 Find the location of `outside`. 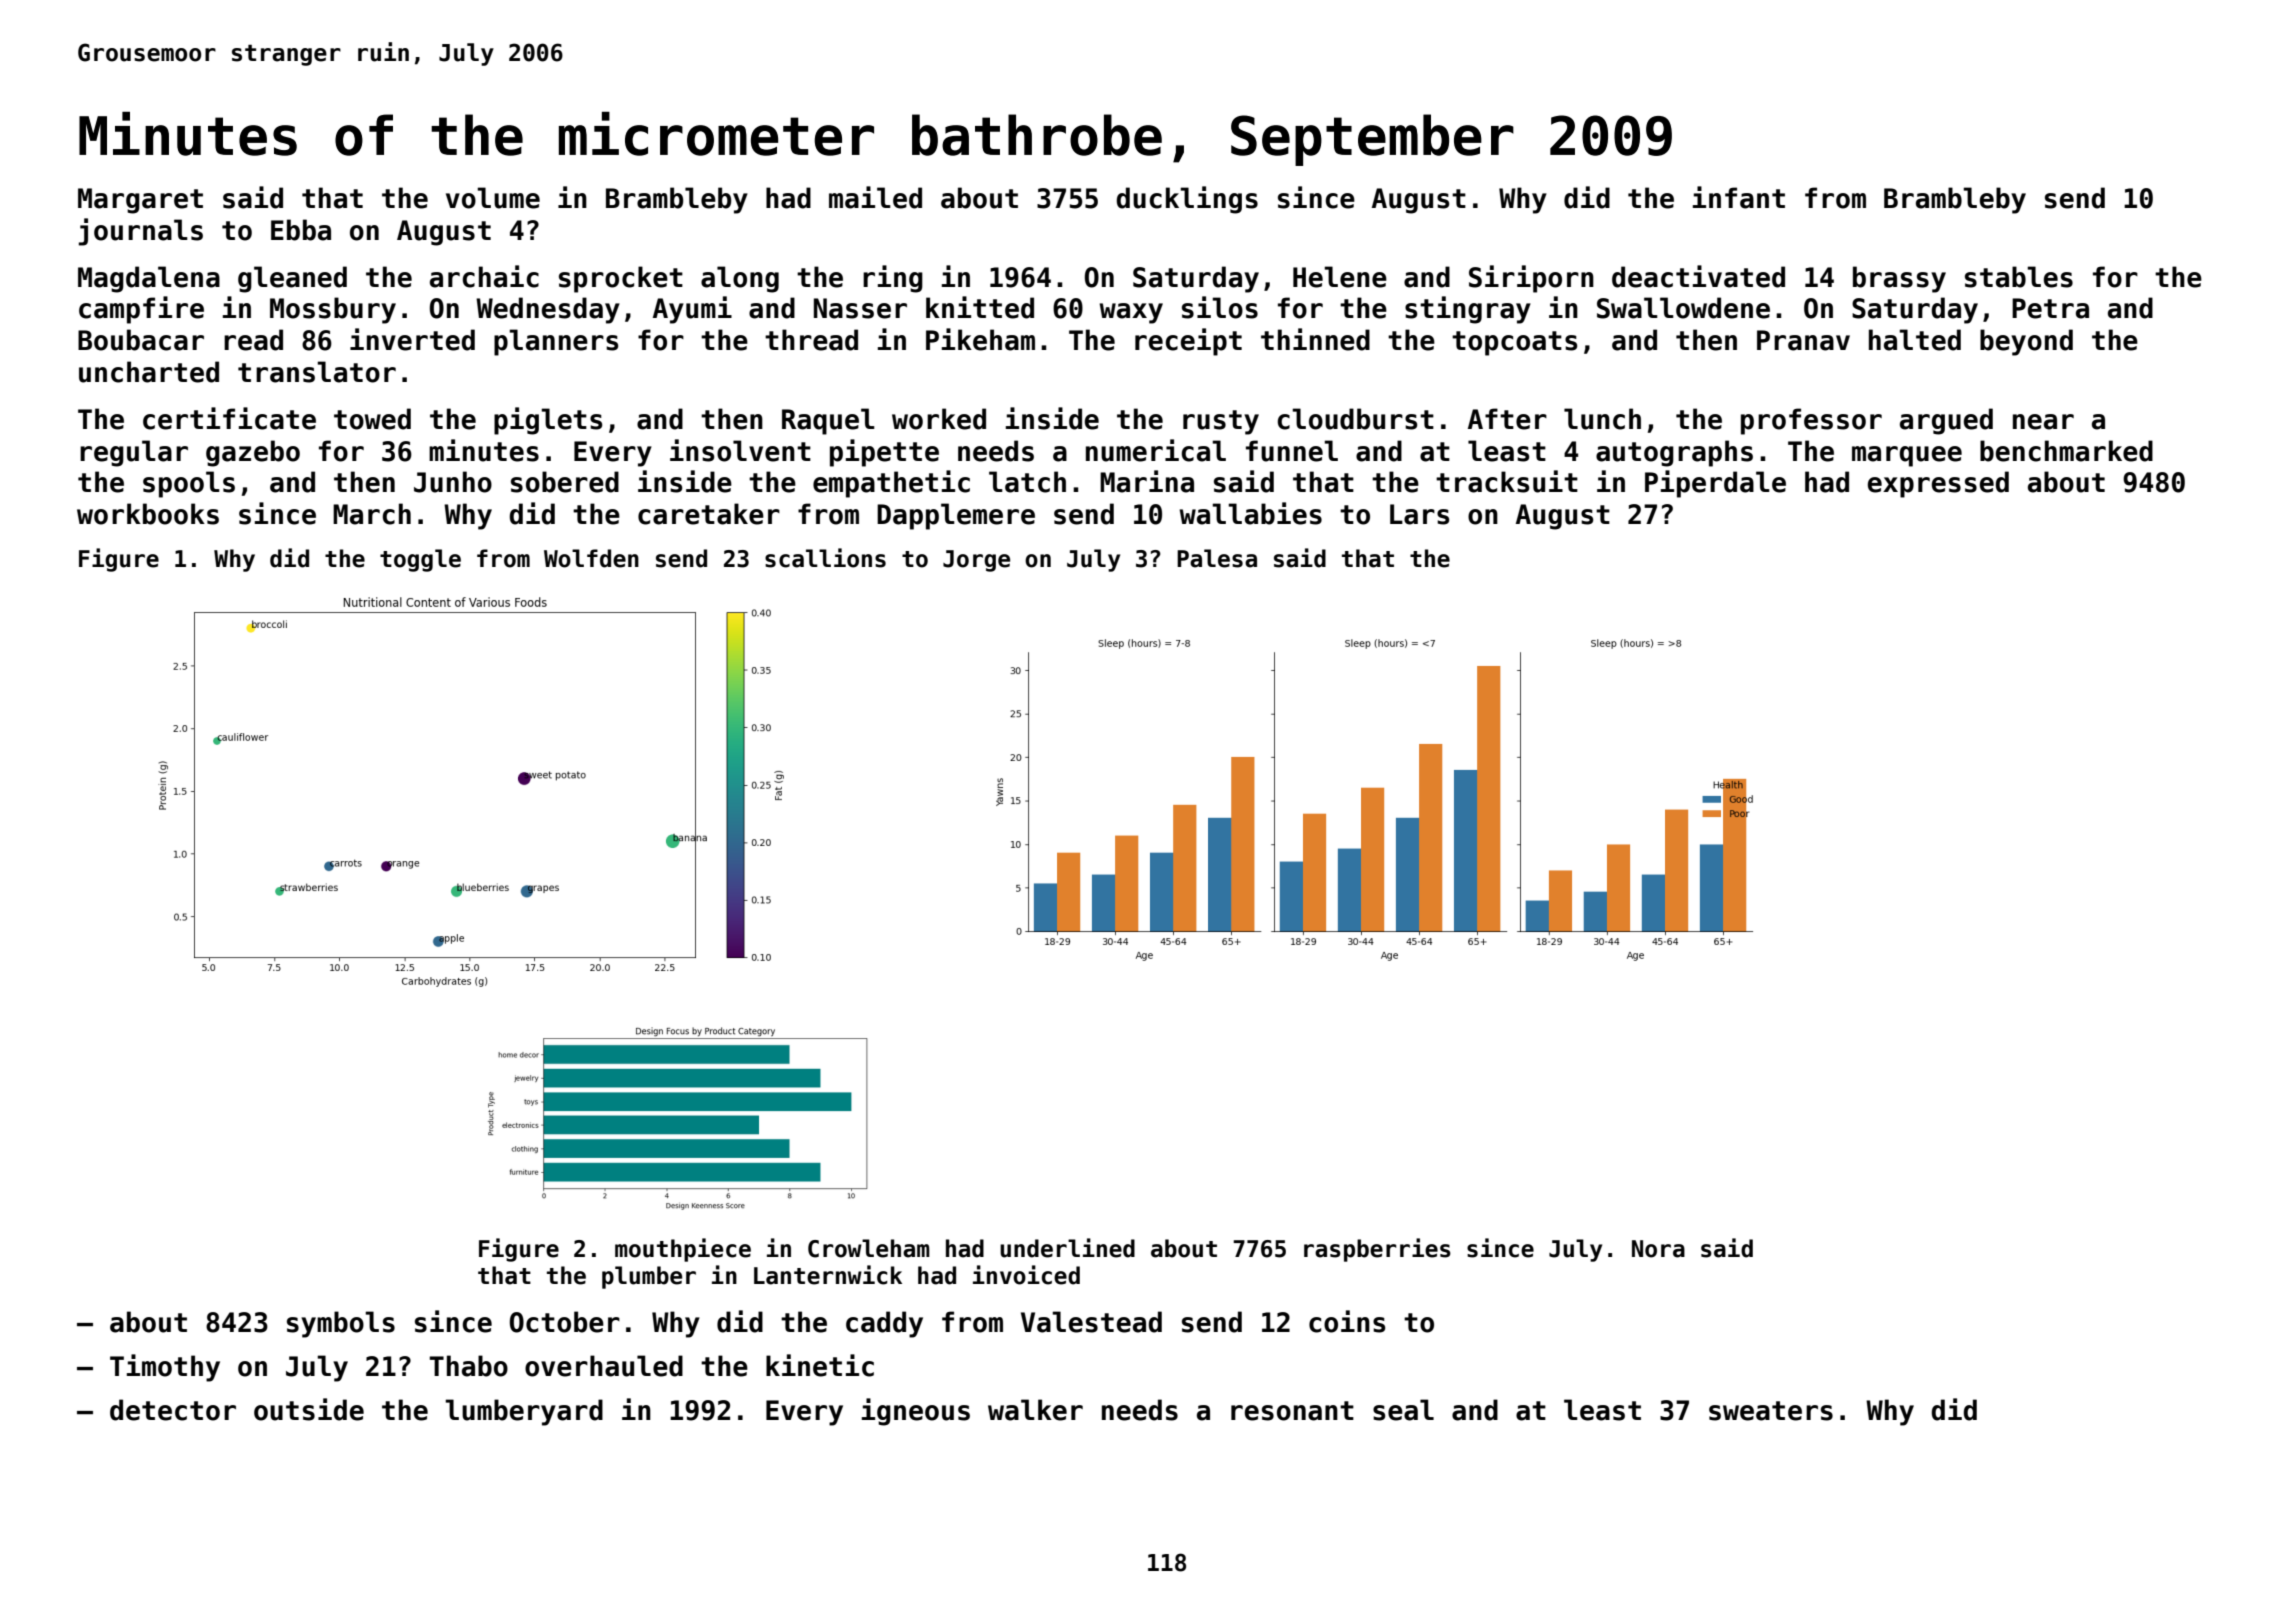

outside is located at coordinates (309, 1409).
